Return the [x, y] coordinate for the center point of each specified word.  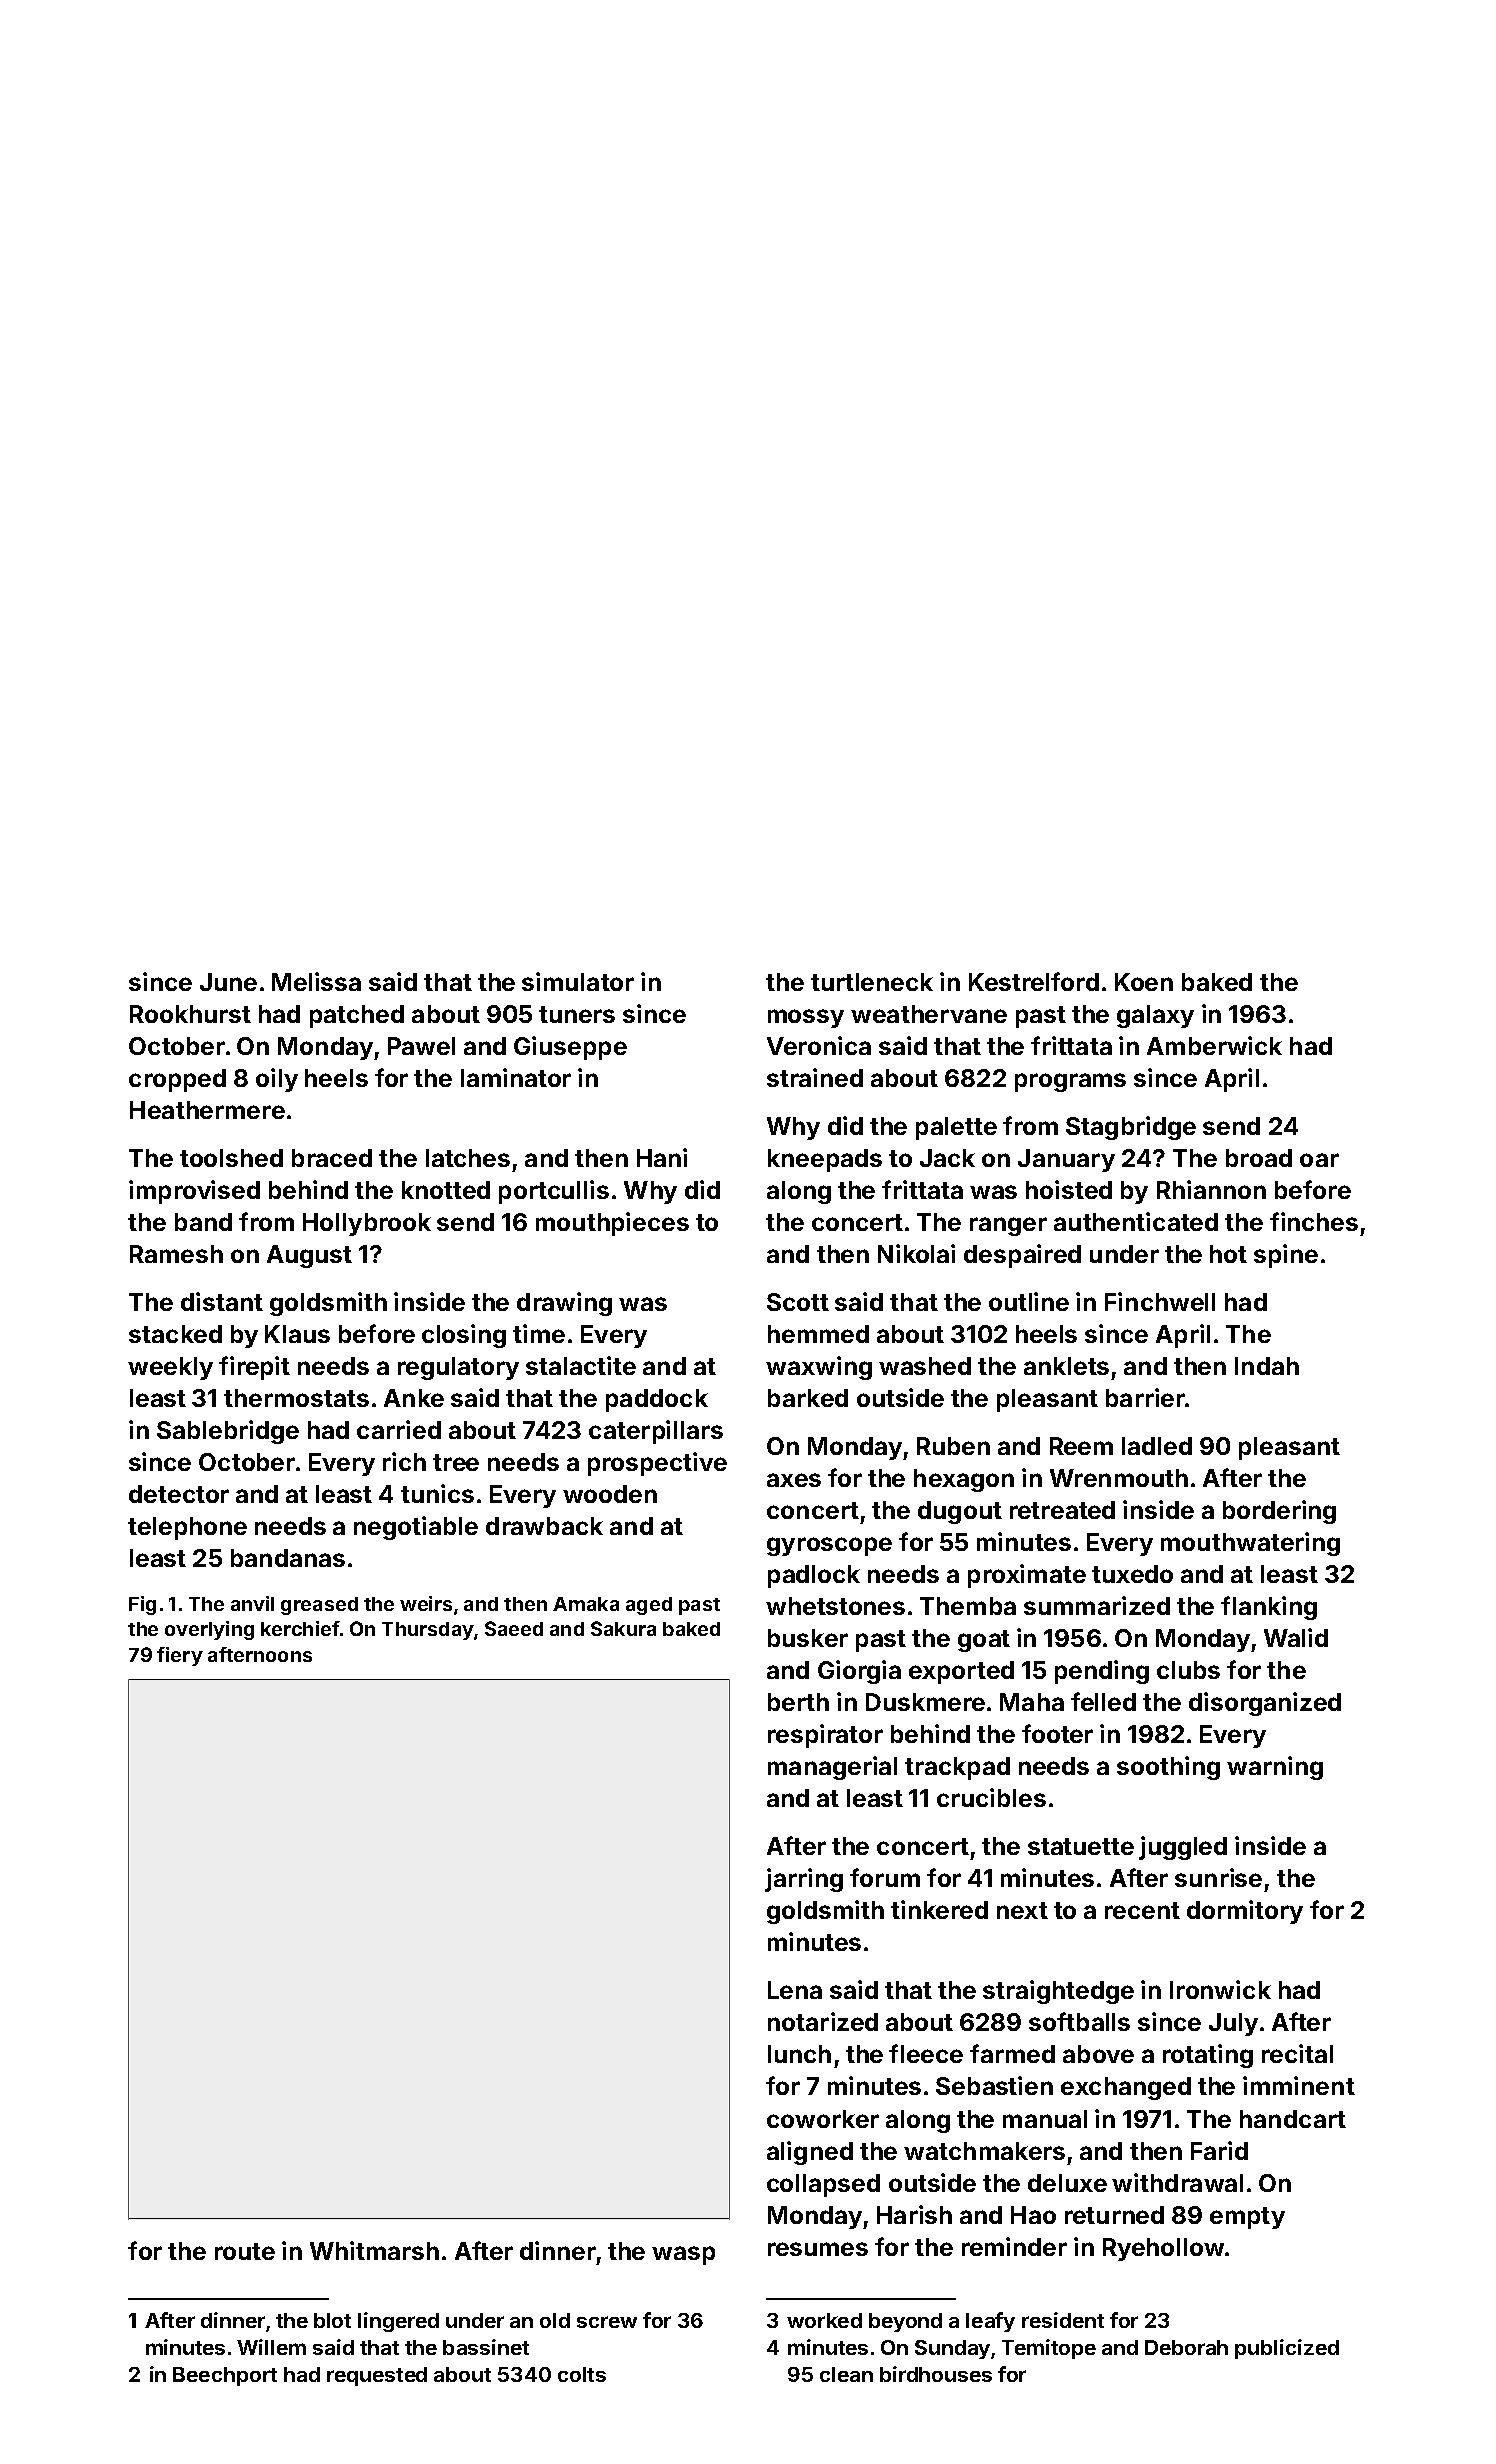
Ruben [953, 1446]
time [539, 1333]
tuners [577, 1014]
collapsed [823, 2185]
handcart [1293, 2119]
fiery [180, 1656]
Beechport [225, 2376]
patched [357, 1016]
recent [1142, 1910]
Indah [1267, 1366]
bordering [1279, 1512]
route [245, 2251]
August [309, 1256]
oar [1319, 1160]
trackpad [957, 1768]
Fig [142, 1605]
